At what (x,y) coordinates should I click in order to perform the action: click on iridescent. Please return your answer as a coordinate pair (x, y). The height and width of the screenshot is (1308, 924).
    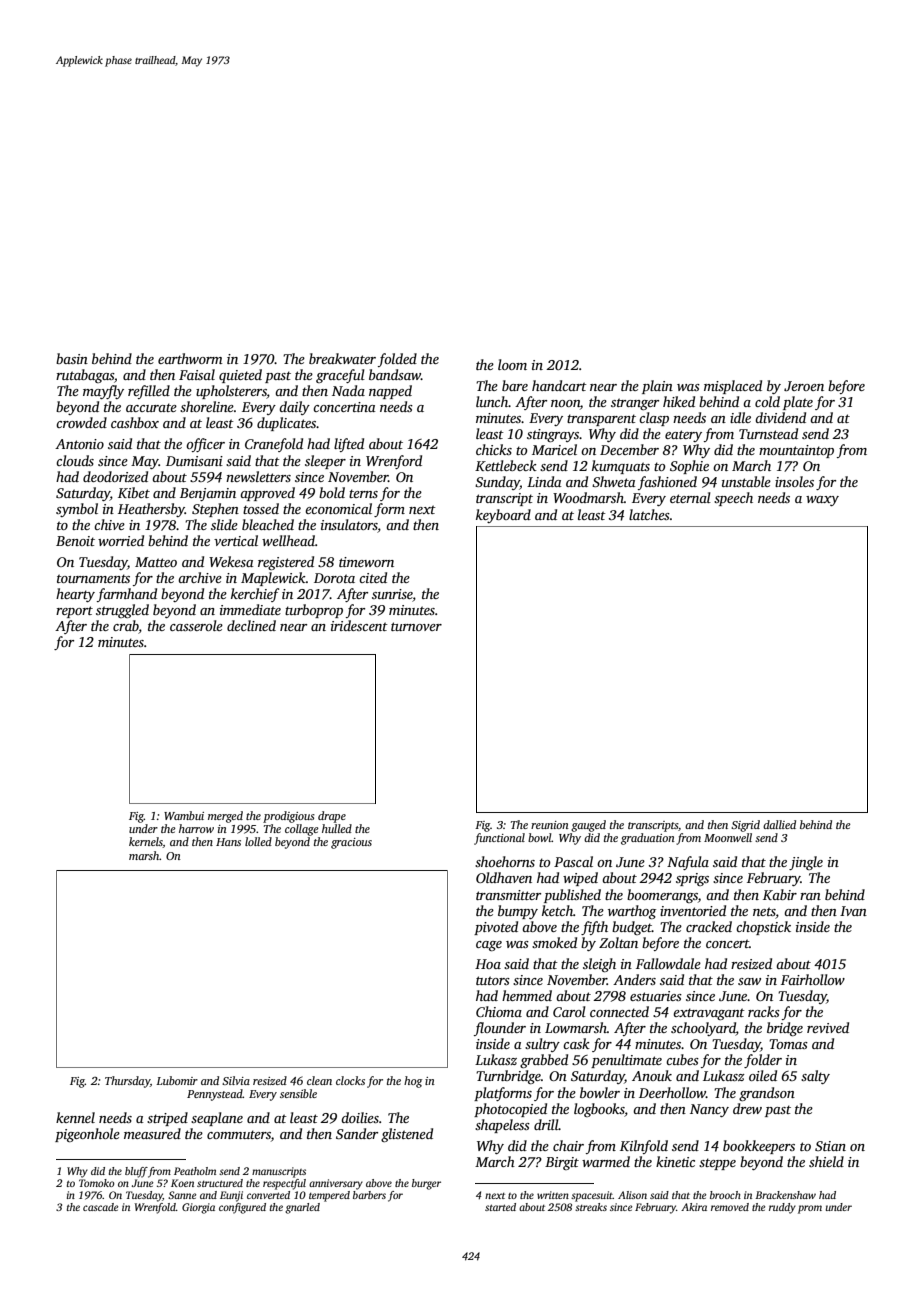
    Looking at the image, I should click on (359, 625).
